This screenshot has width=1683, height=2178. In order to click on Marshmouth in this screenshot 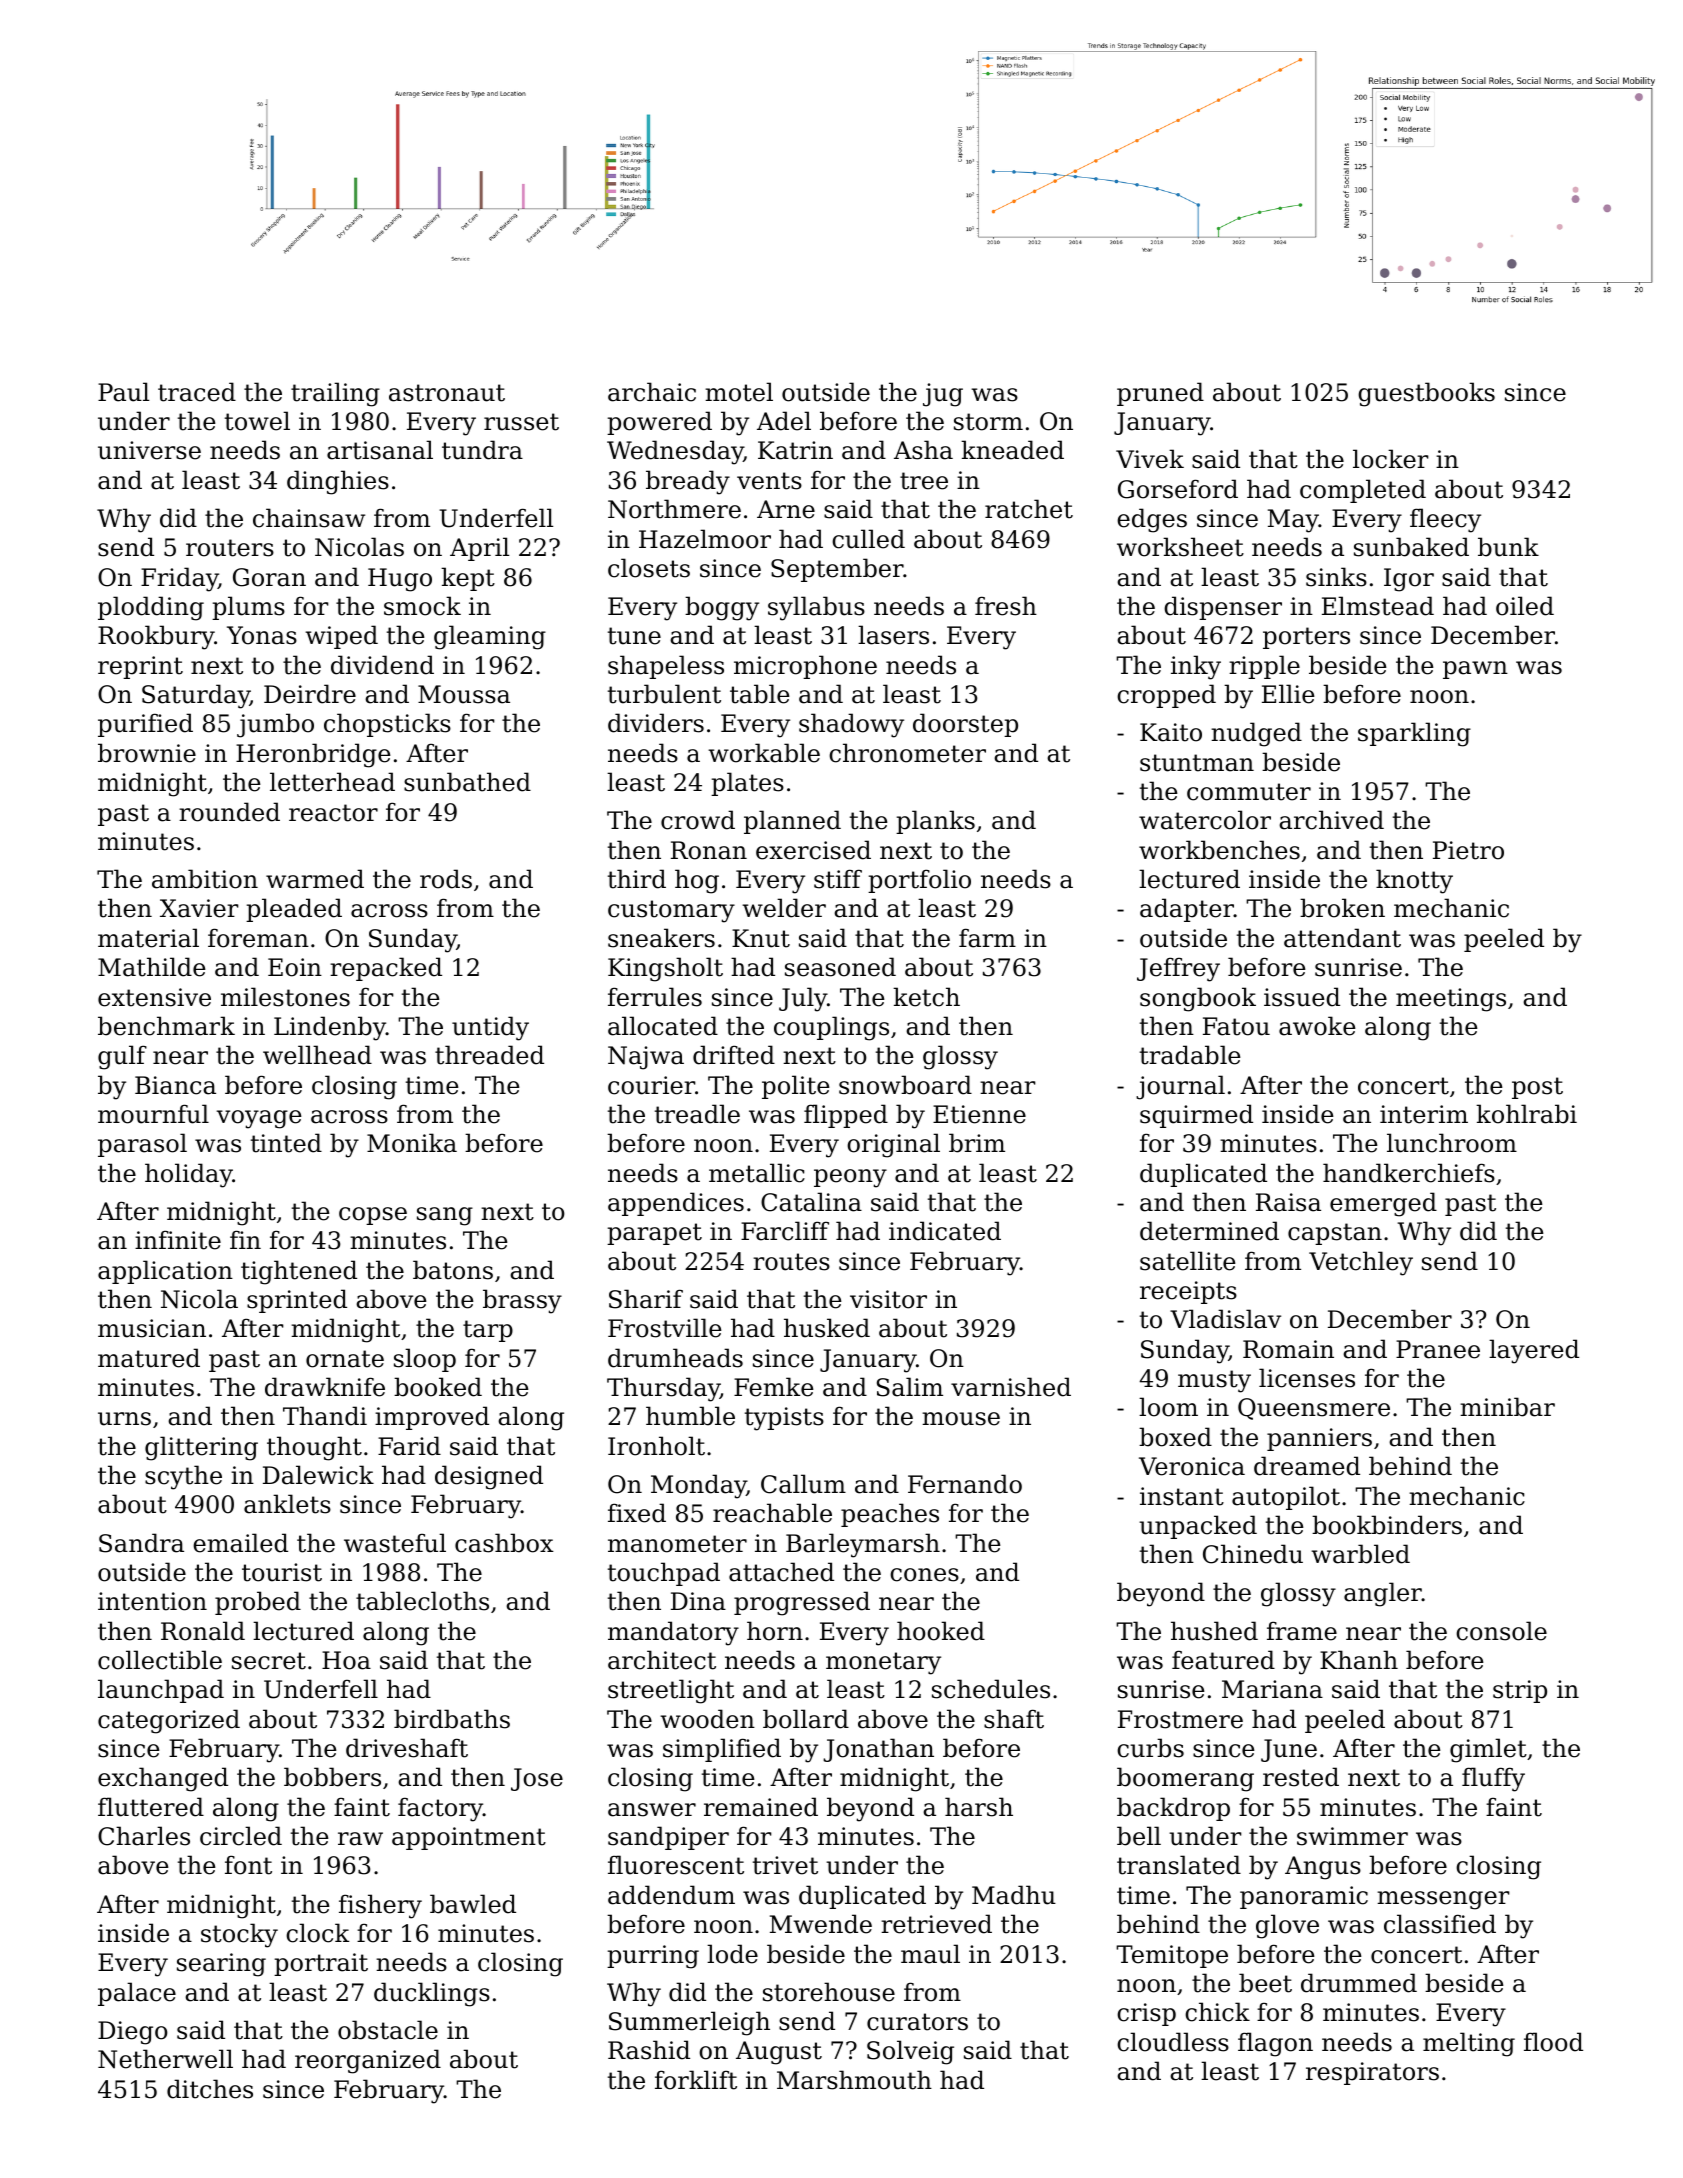, I will do `click(854, 2080)`.
